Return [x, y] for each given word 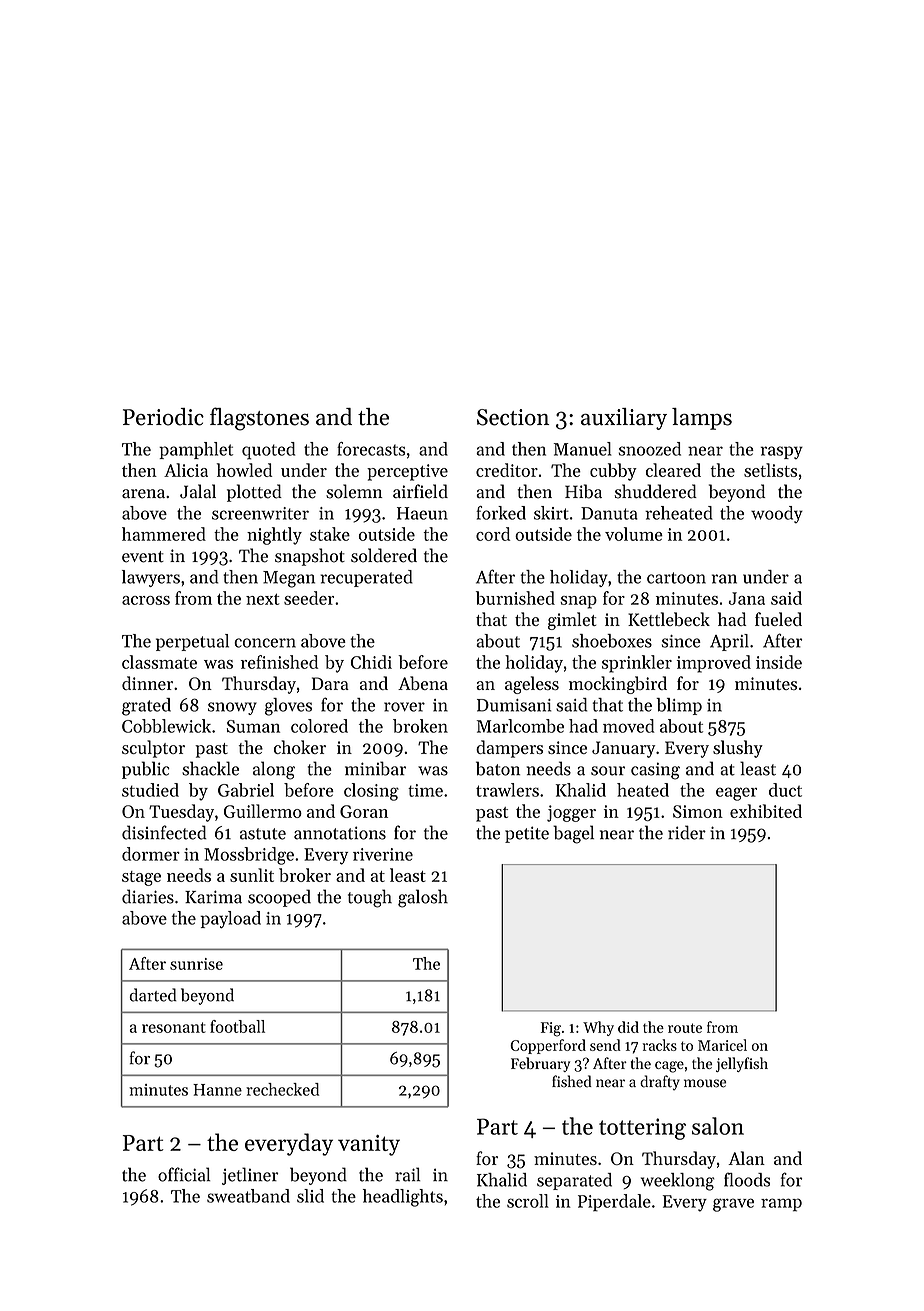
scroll [528, 1201]
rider [687, 832]
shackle [210, 768]
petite [527, 834]
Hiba [583, 491]
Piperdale [614, 1203]
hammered [164, 534]
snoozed [650, 449]
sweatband [248, 1196]
